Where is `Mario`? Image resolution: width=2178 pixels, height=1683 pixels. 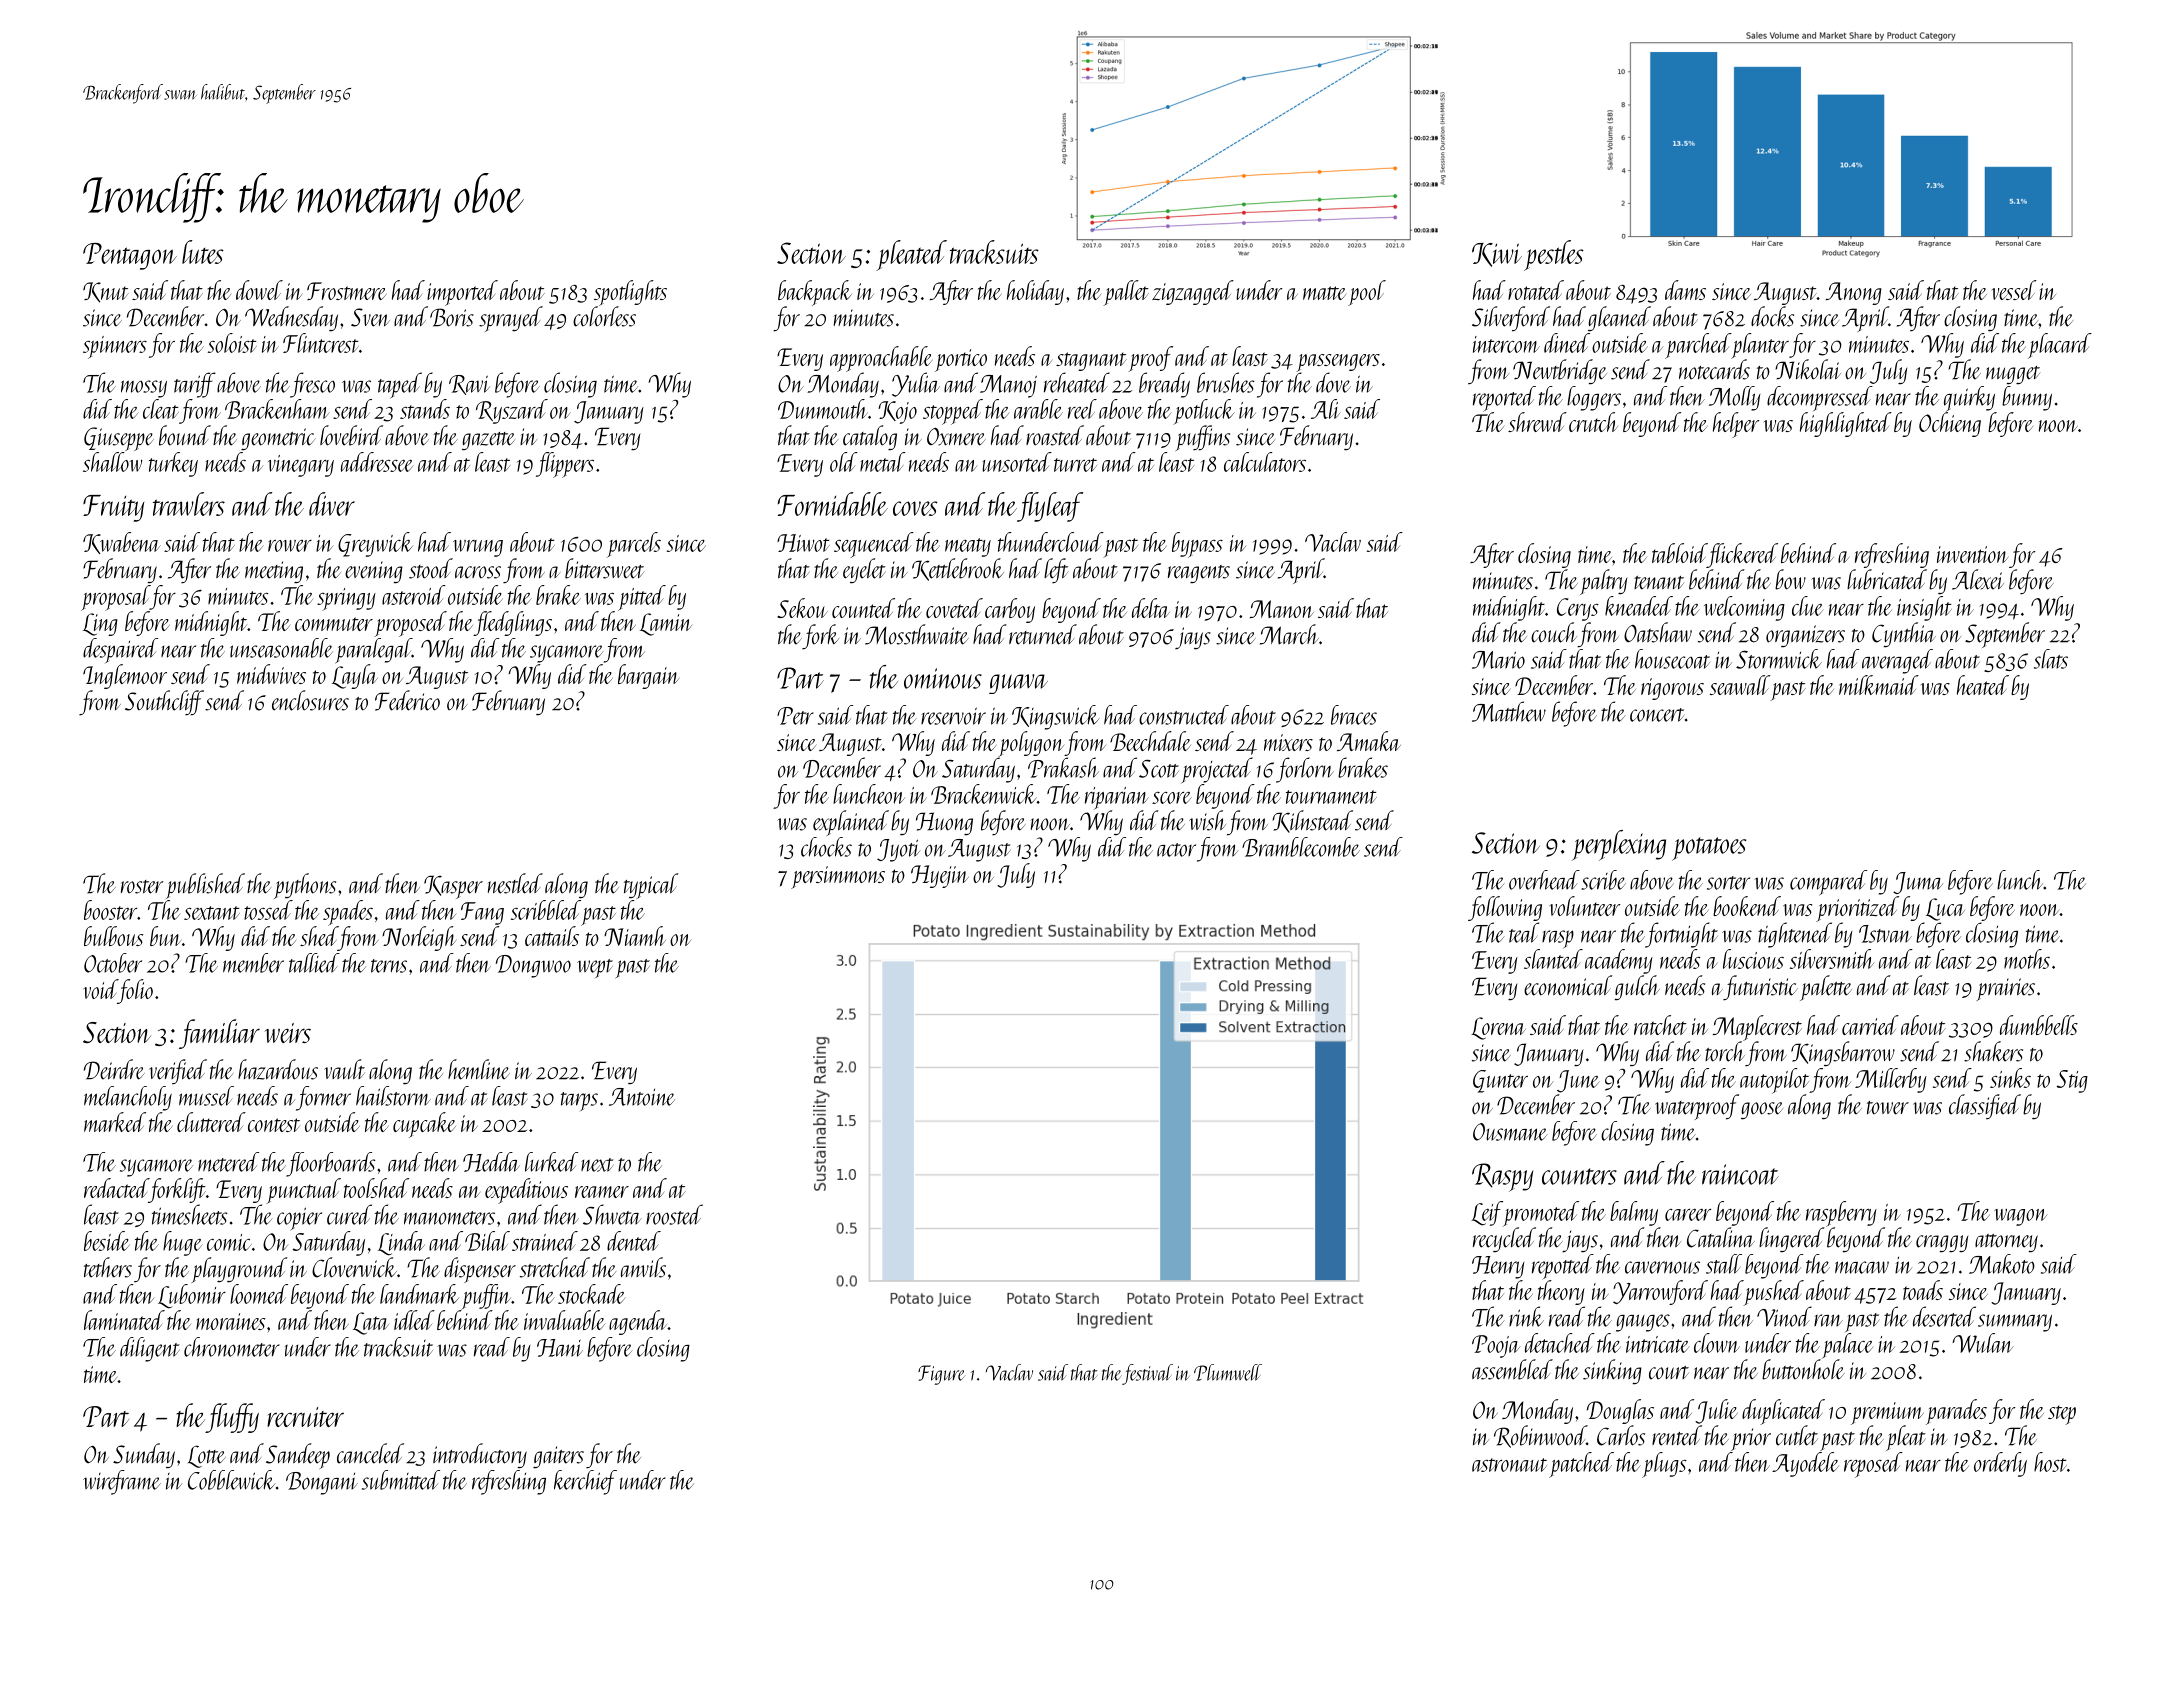 Mario is located at coordinates (1498, 660).
